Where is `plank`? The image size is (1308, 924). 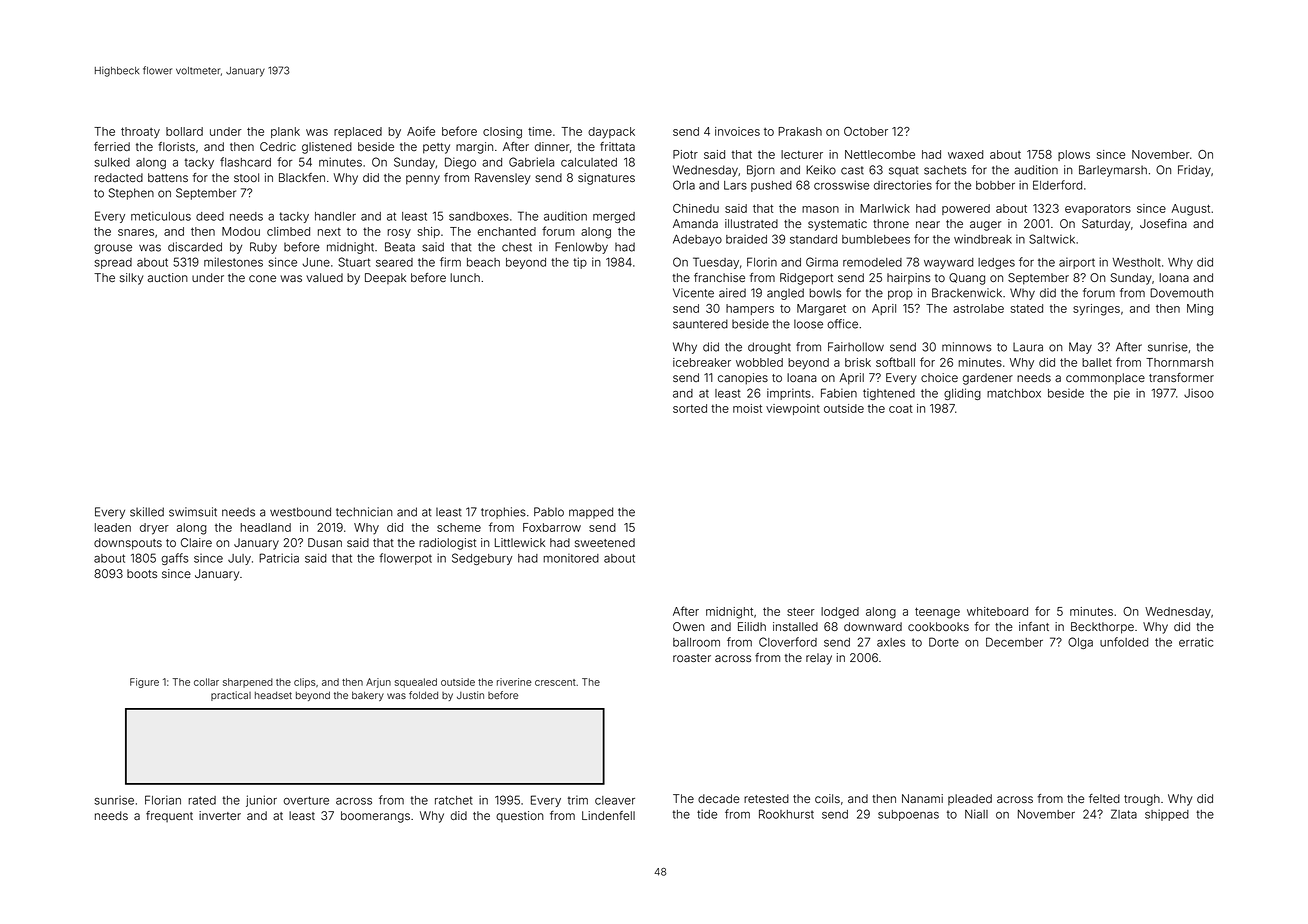
plank is located at coordinates (285, 132).
